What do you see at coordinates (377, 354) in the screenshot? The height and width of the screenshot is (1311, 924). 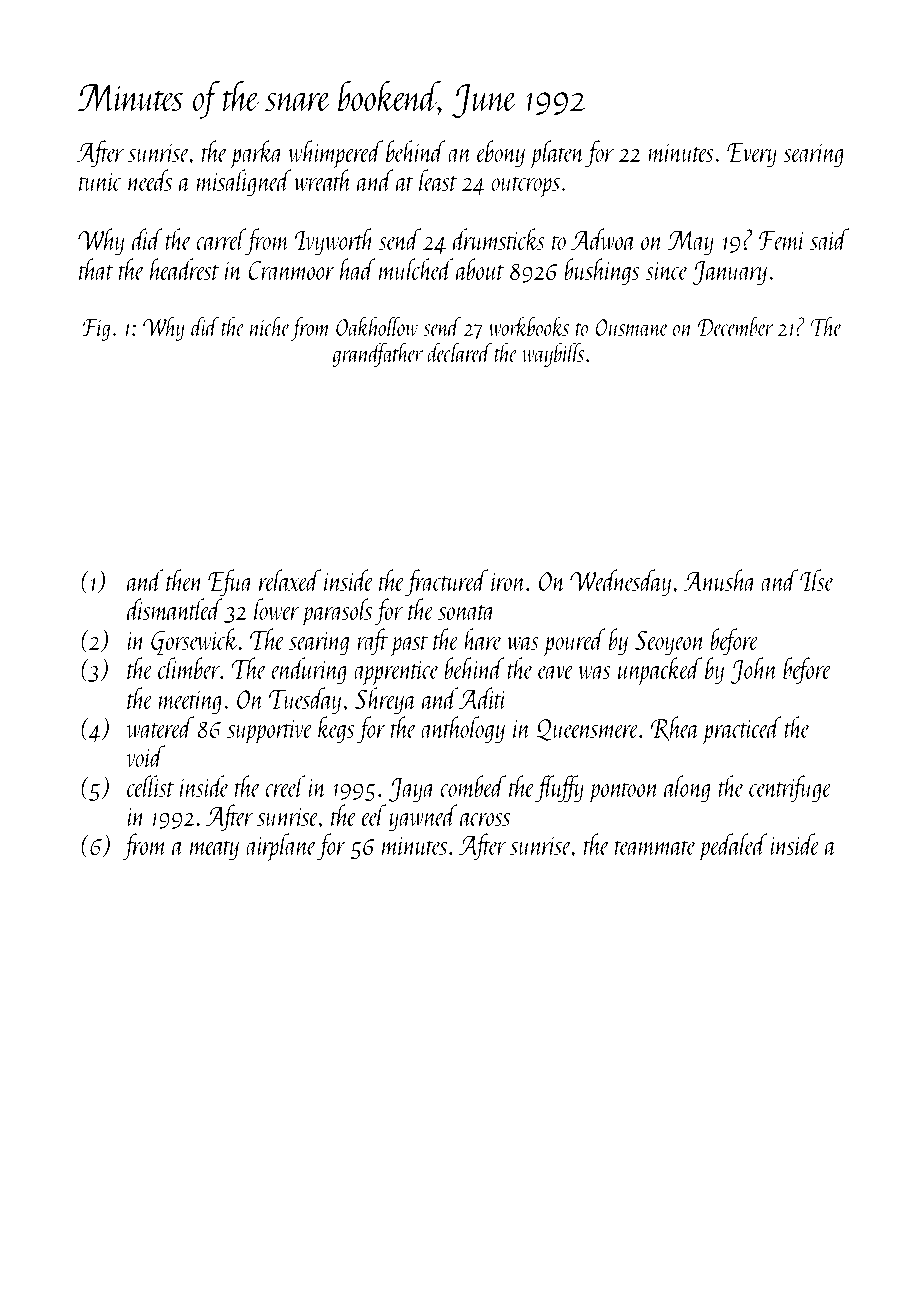 I see `grandfather` at bounding box center [377, 354].
